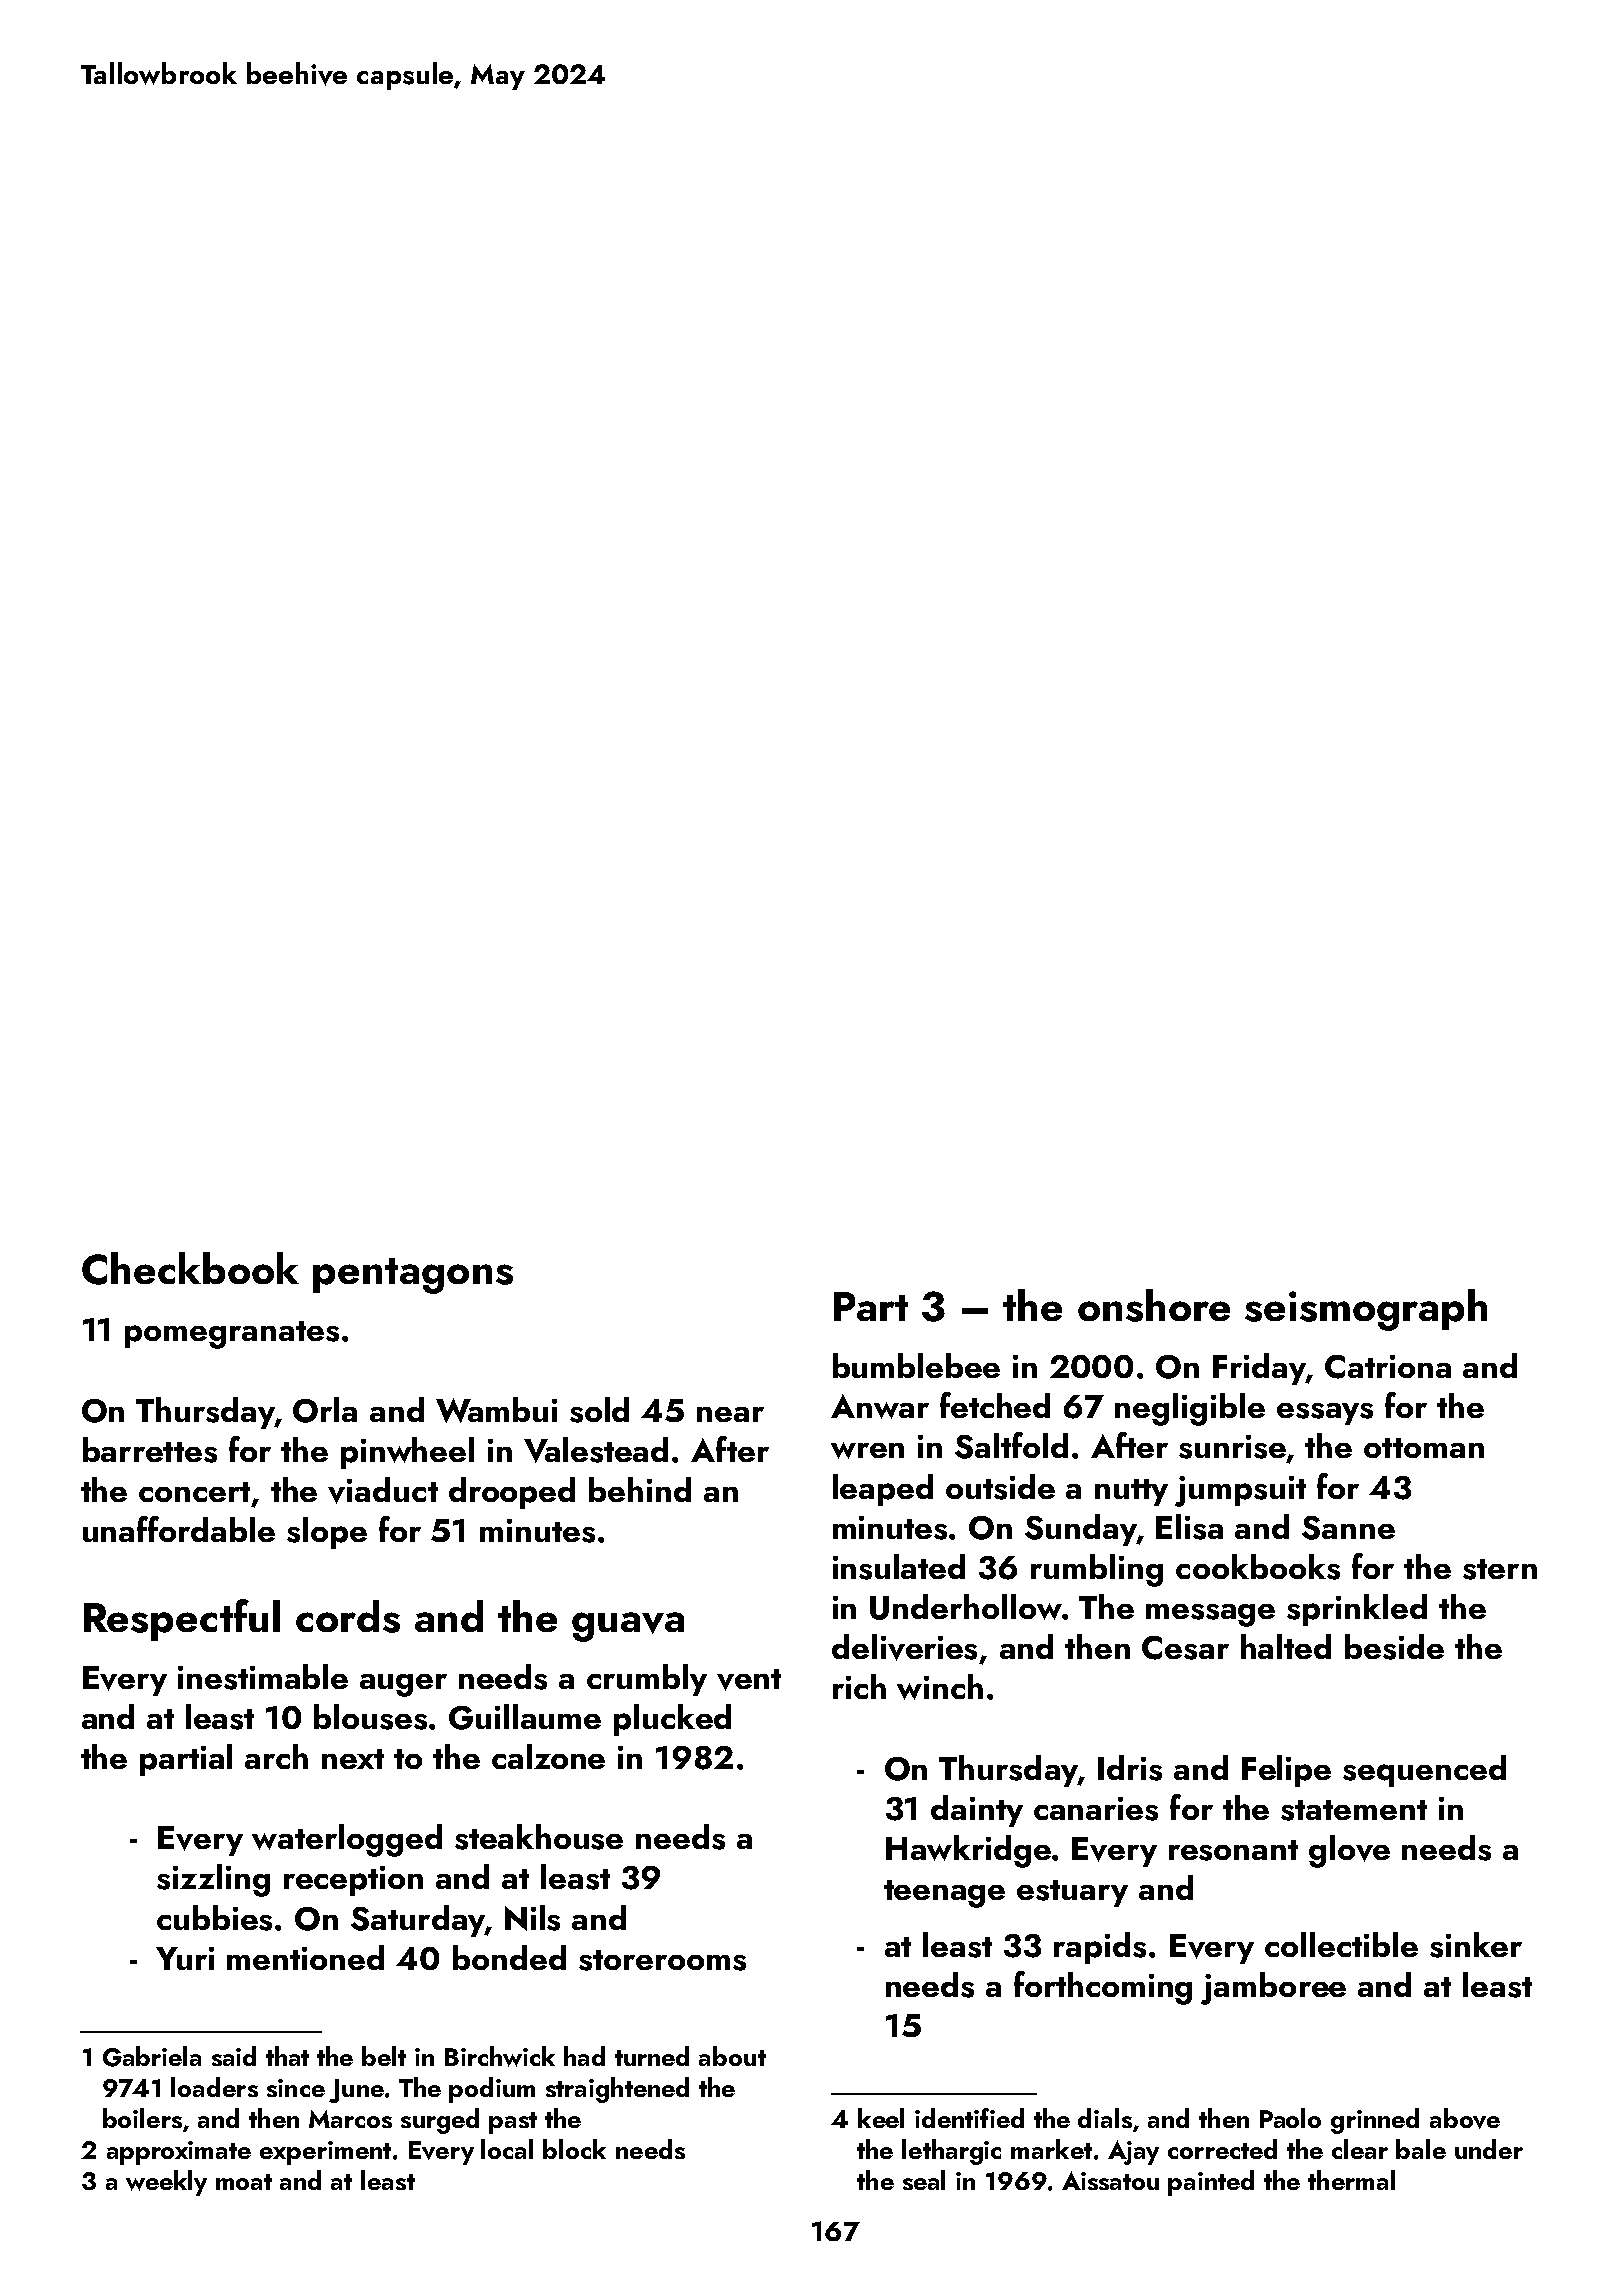 The height and width of the screenshot is (2292, 1620). I want to click on guava, so click(628, 1627).
